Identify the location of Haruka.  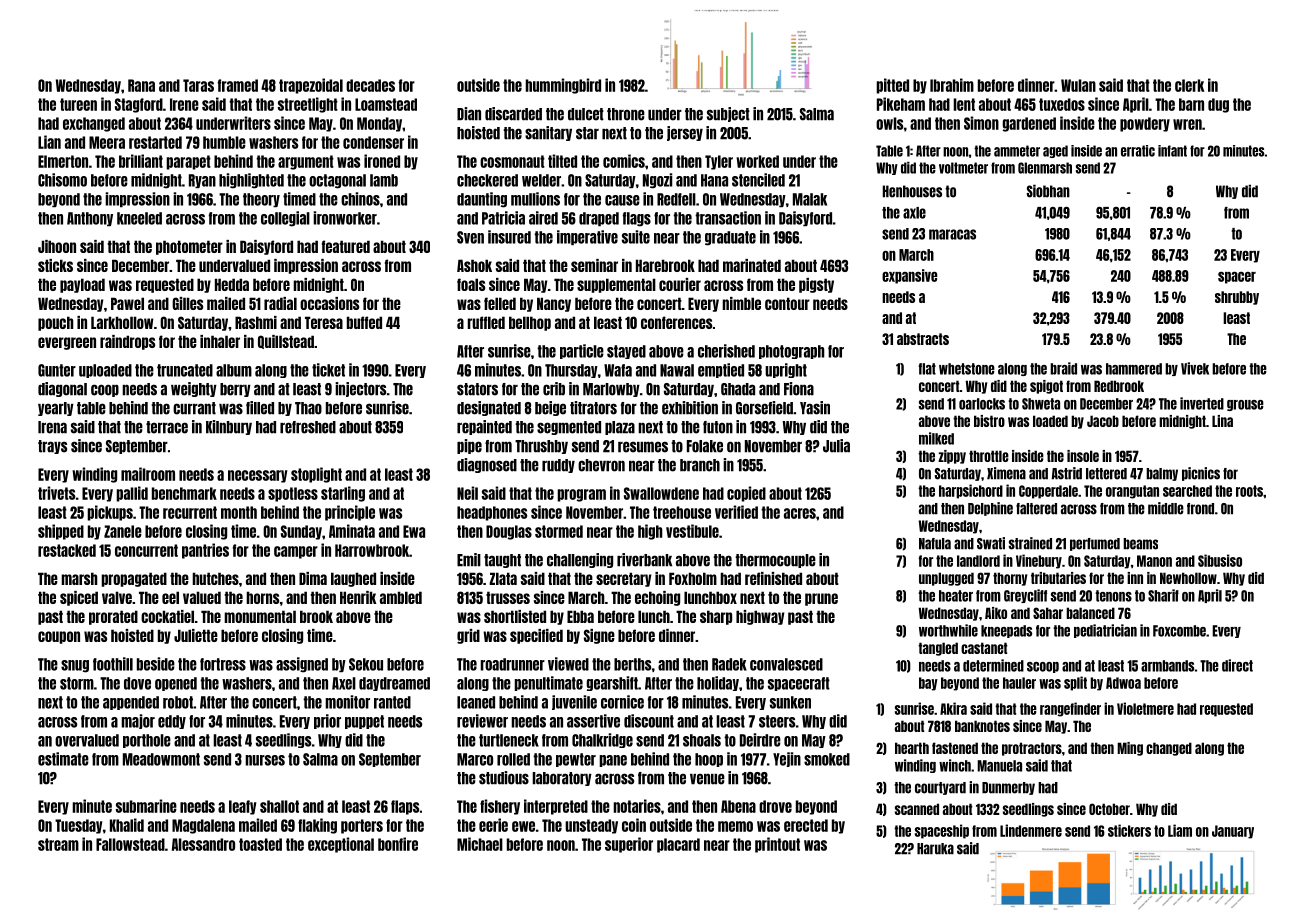
(935, 849).
